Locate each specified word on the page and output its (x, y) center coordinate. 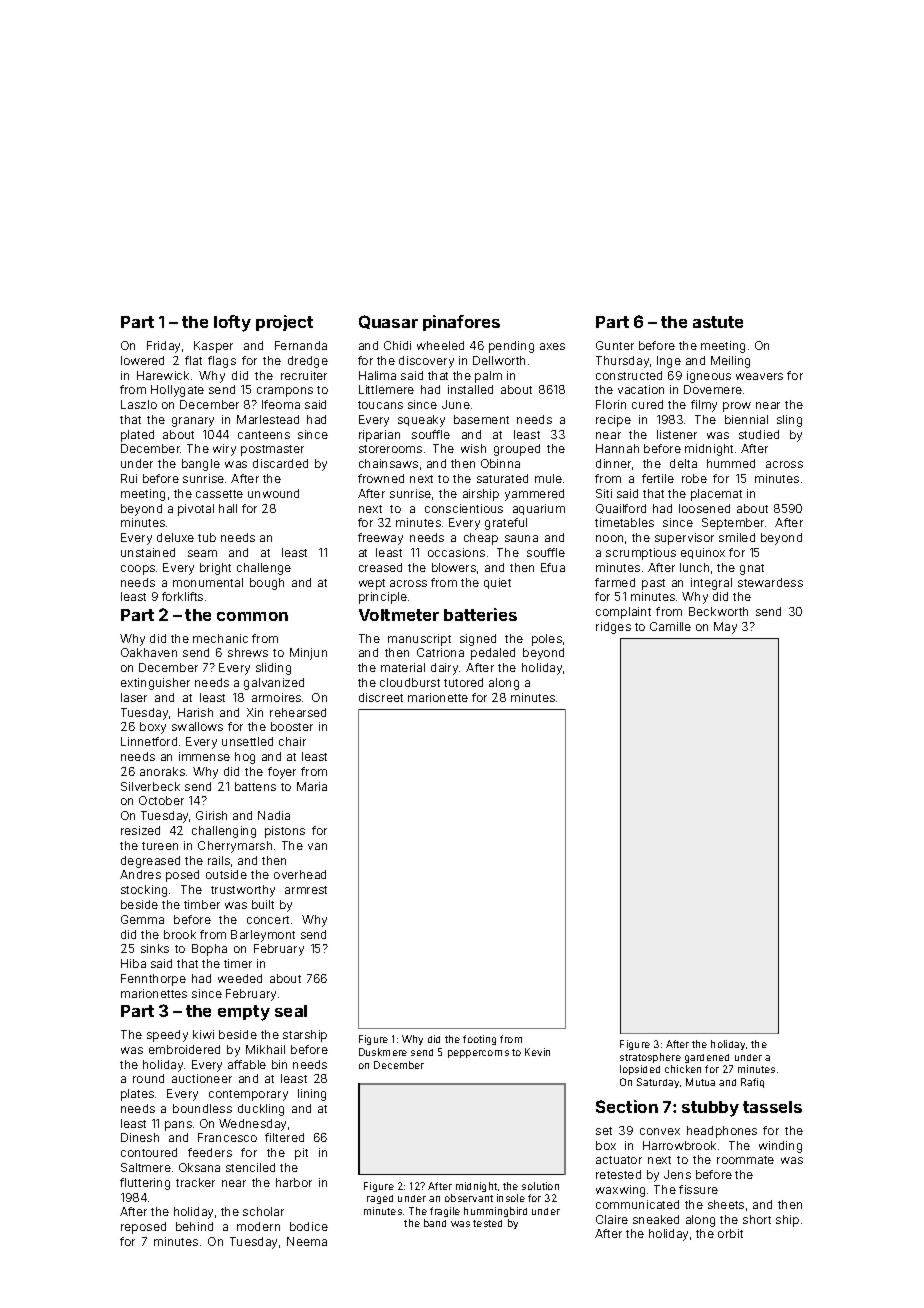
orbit (730, 1233)
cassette (219, 494)
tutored (463, 682)
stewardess (770, 582)
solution (540, 1186)
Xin (255, 712)
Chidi (397, 345)
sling (789, 421)
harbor (294, 1182)
